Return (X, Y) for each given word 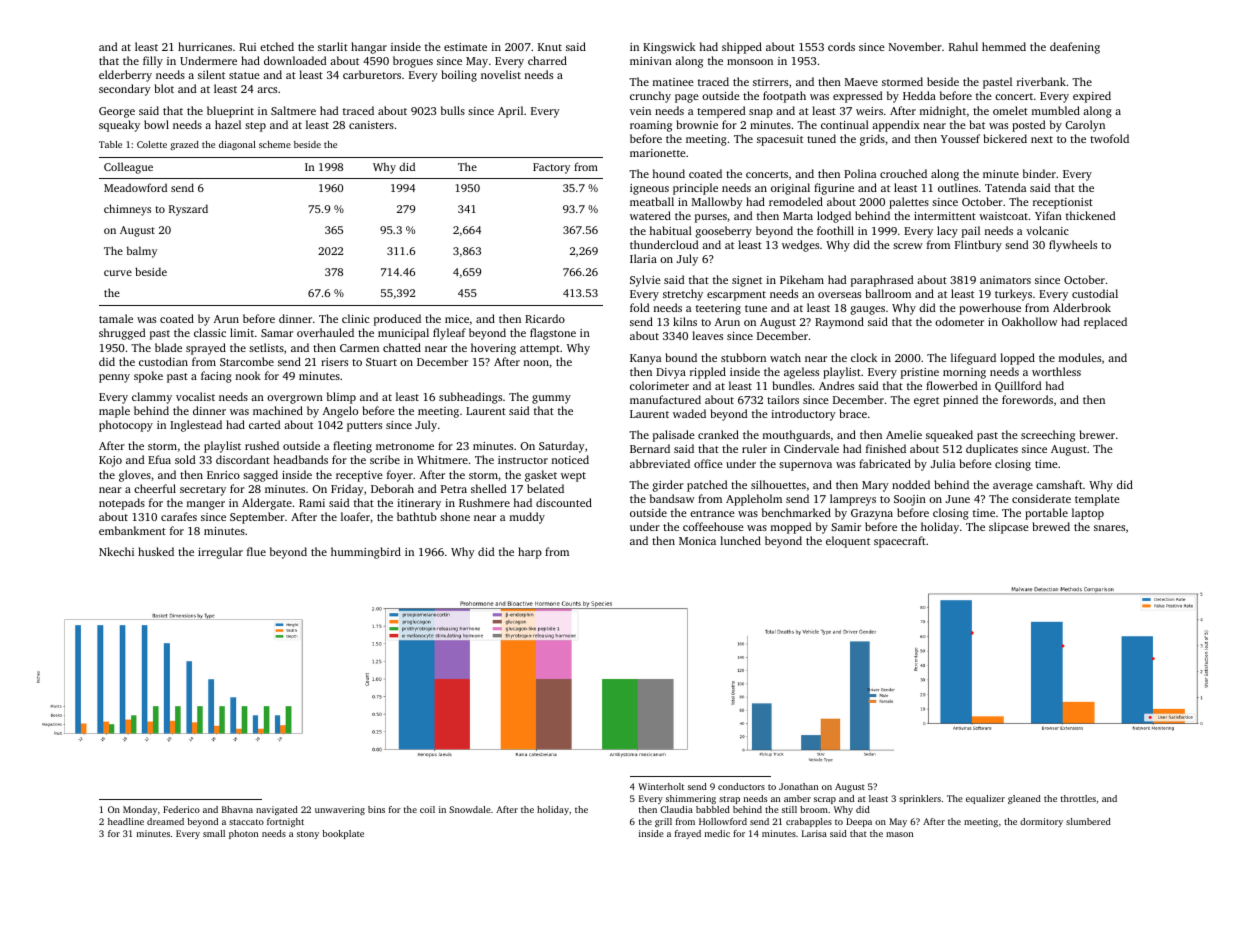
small (214, 833)
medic (717, 833)
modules (1080, 357)
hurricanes (205, 46)
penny (114, 378)
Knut (550, 47)
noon (536, 363)
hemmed (1004, 46)
